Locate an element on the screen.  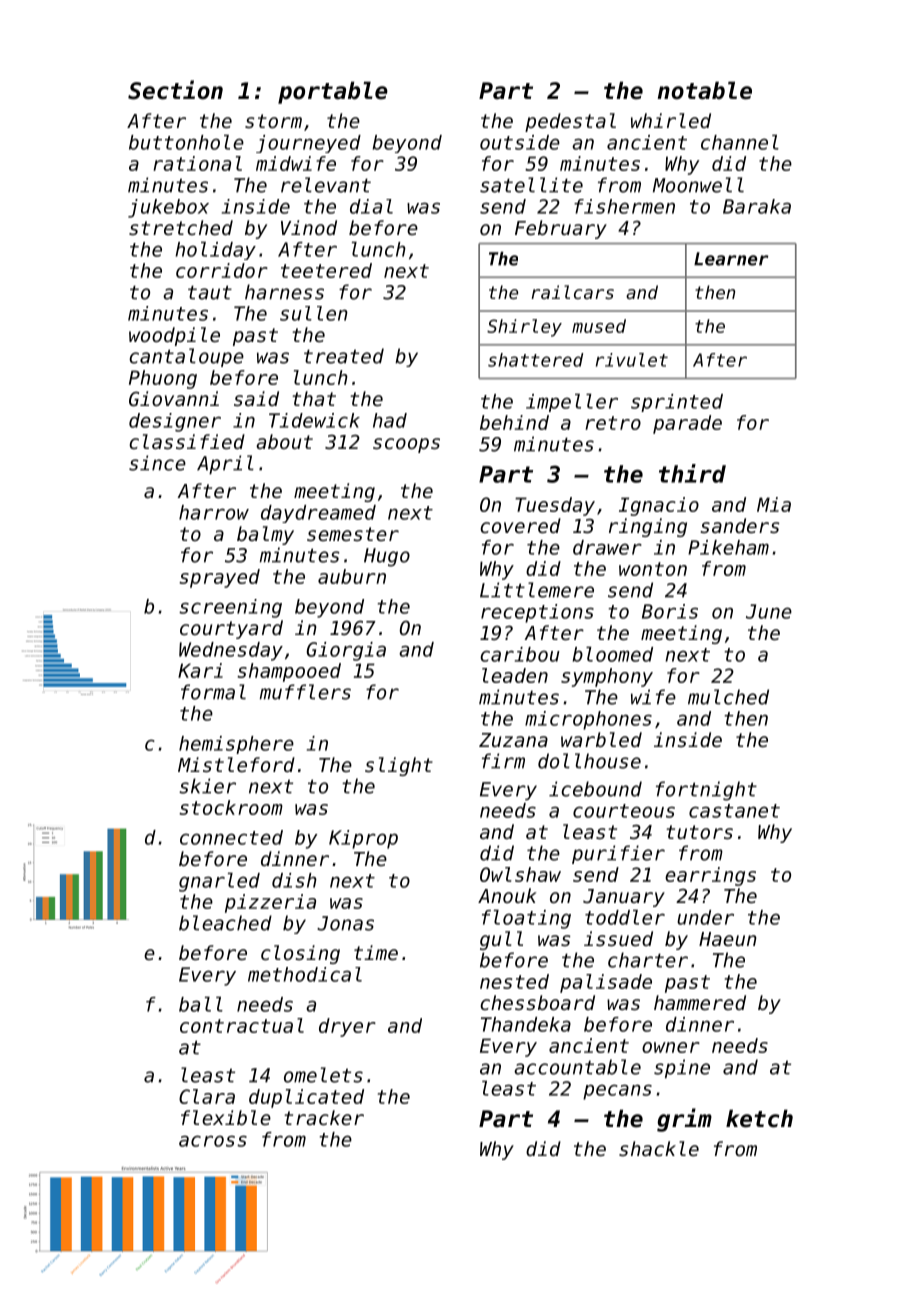
ball is located at coordinates (201, 1004).
